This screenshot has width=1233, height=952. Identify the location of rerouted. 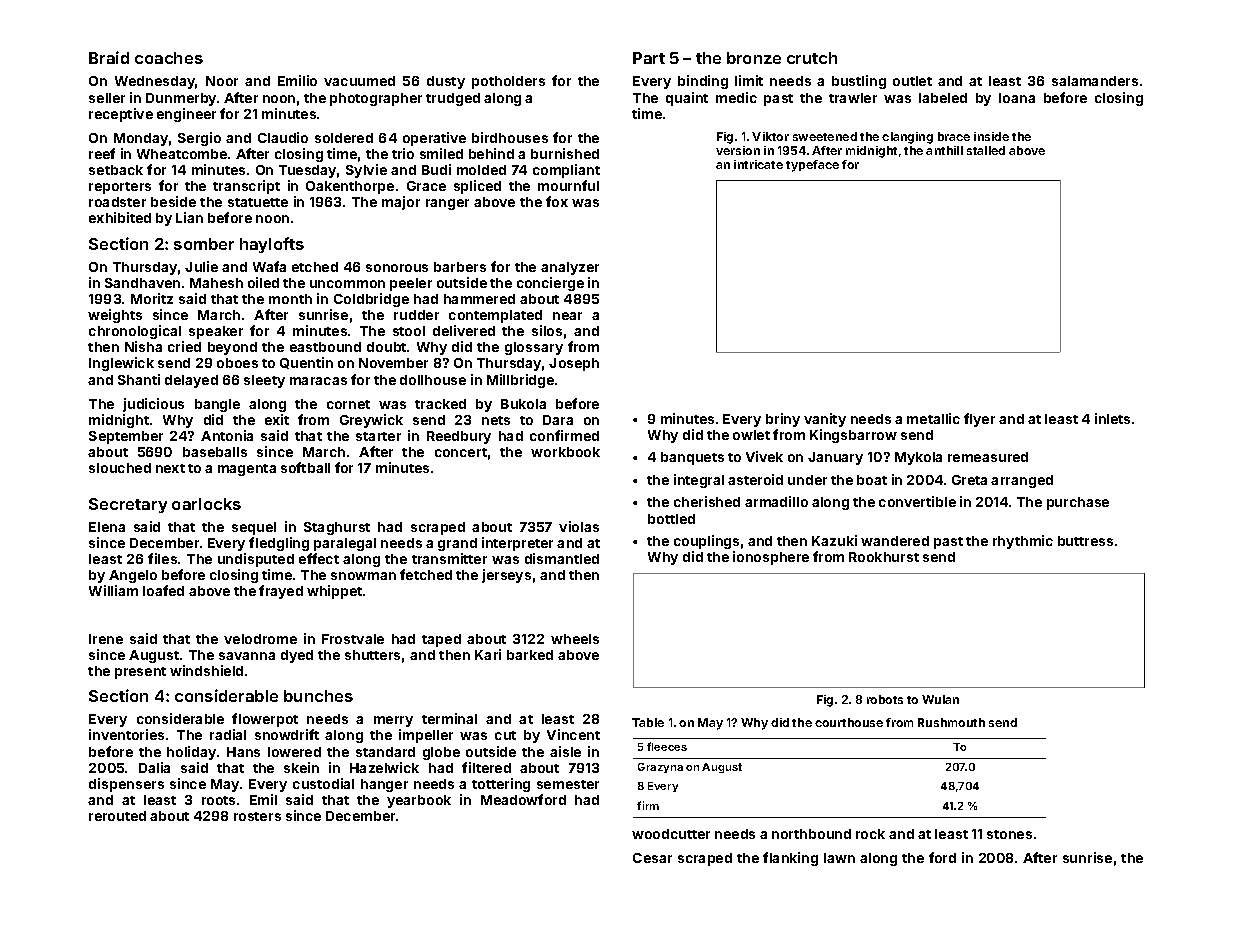
(117, 816).
